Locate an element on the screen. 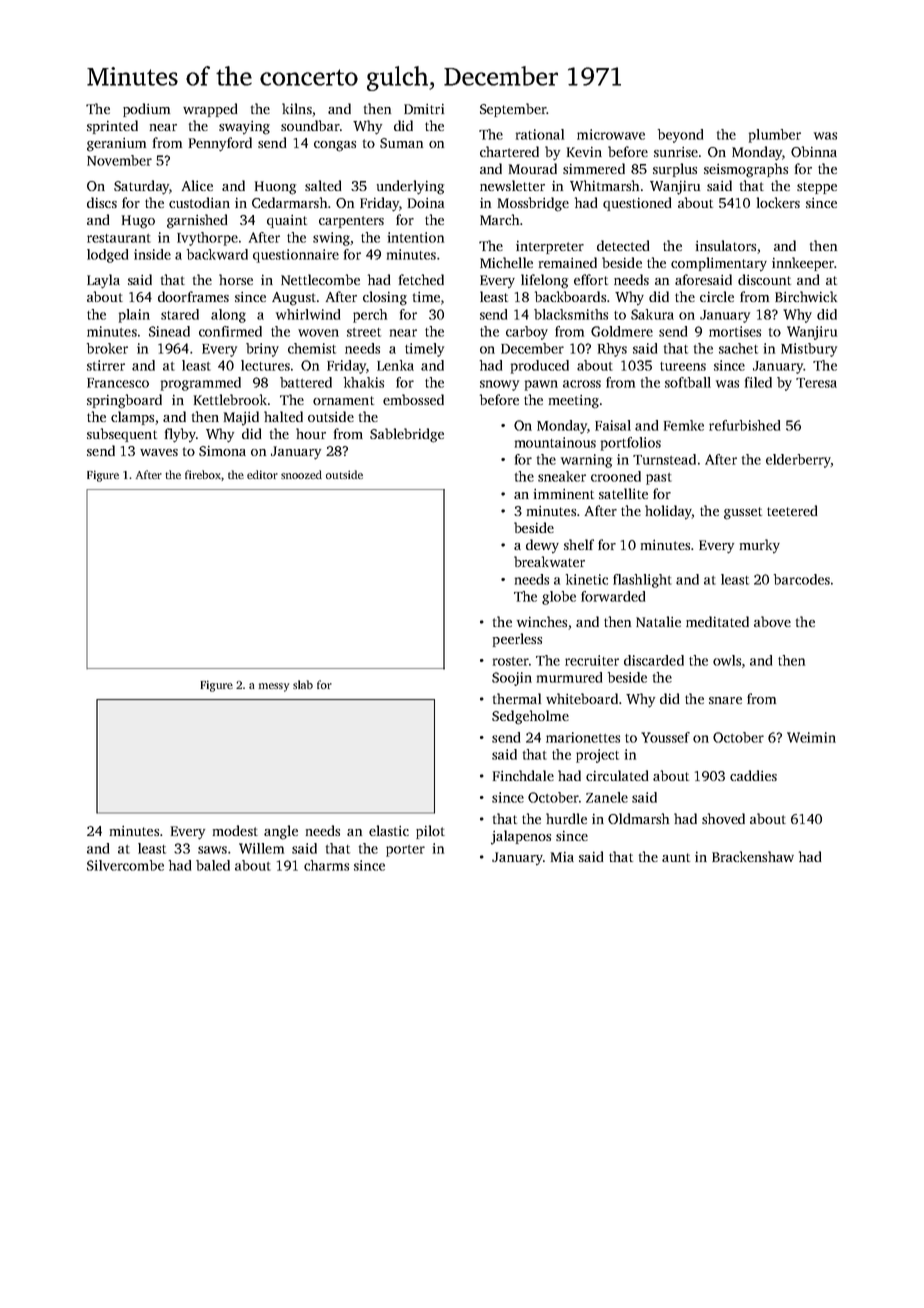  winches is located at coordinates (542, 621).
